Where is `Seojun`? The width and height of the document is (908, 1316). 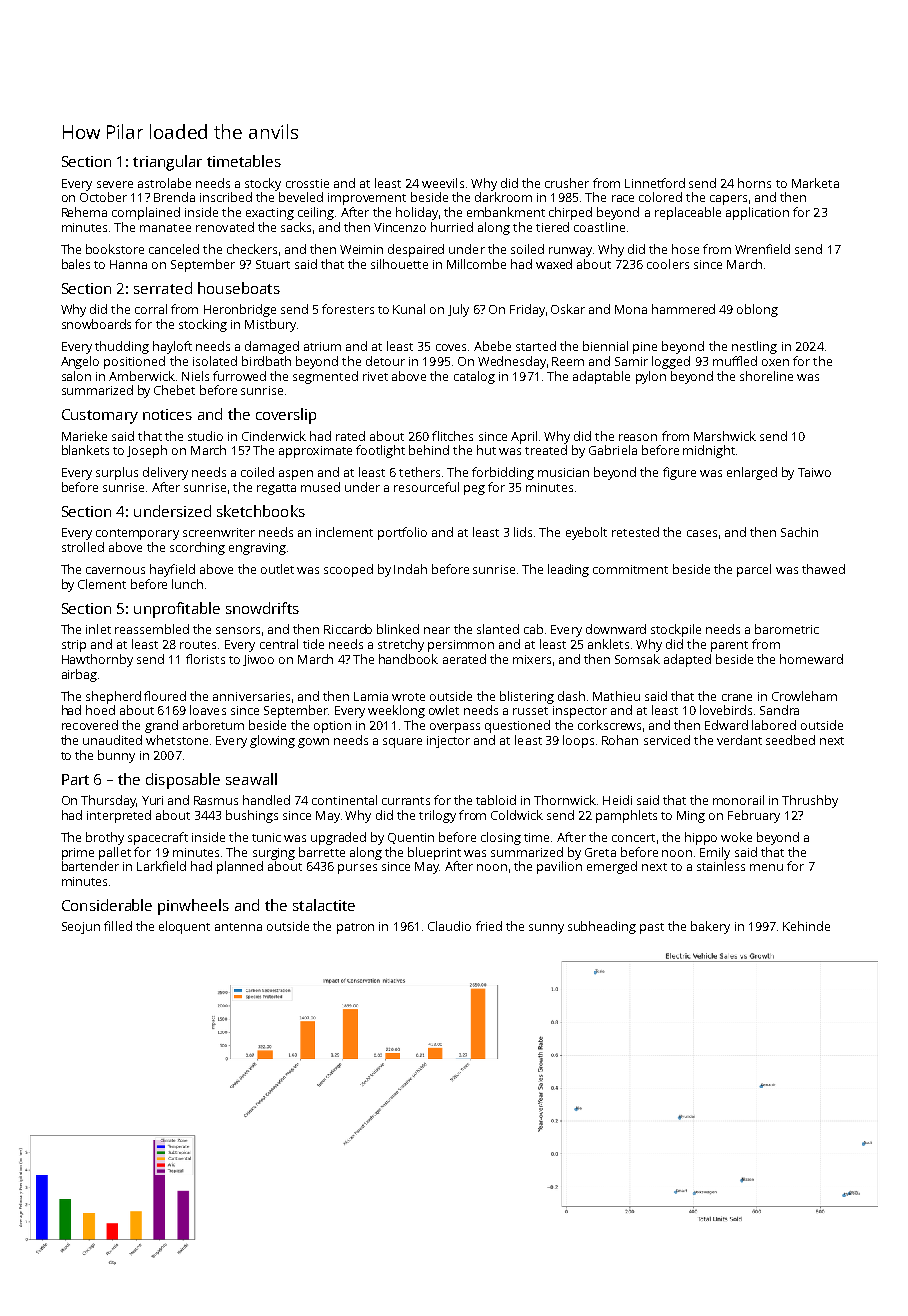
Seojun is located at coordinates (81, 928).
